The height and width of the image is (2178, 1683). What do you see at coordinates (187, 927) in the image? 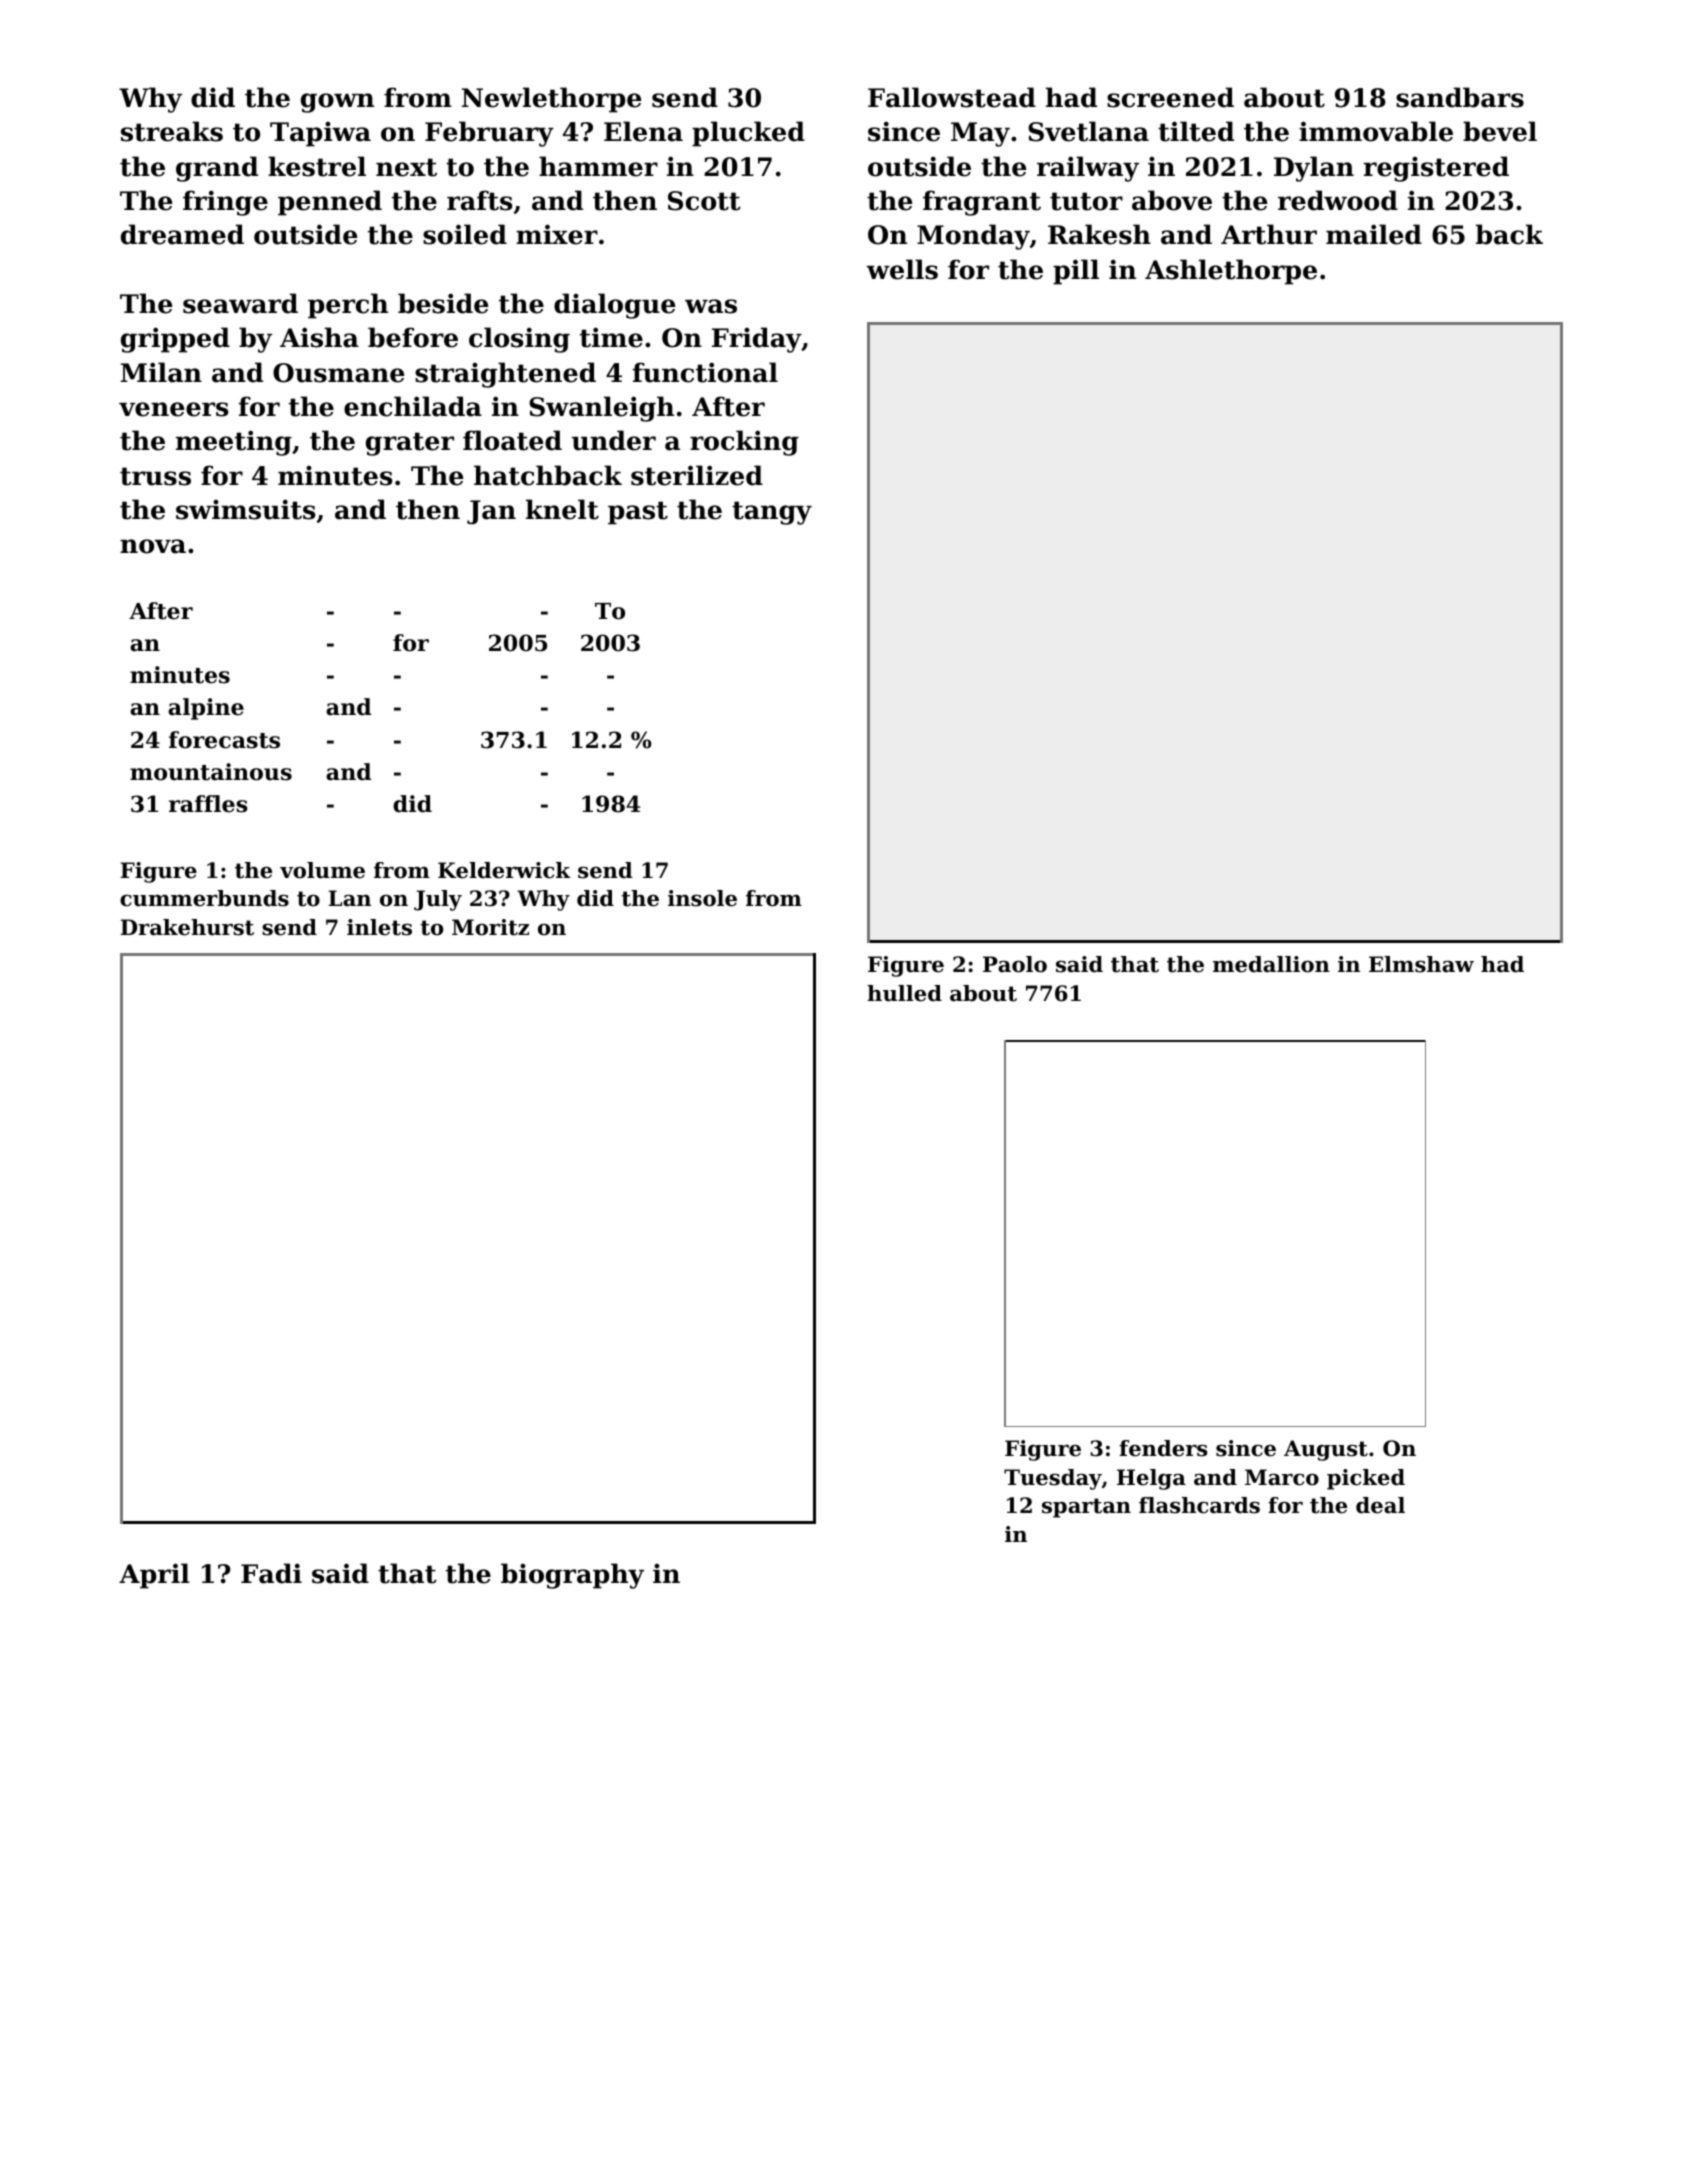
I see `Drakehurst` at bounding box center [187, 927].
